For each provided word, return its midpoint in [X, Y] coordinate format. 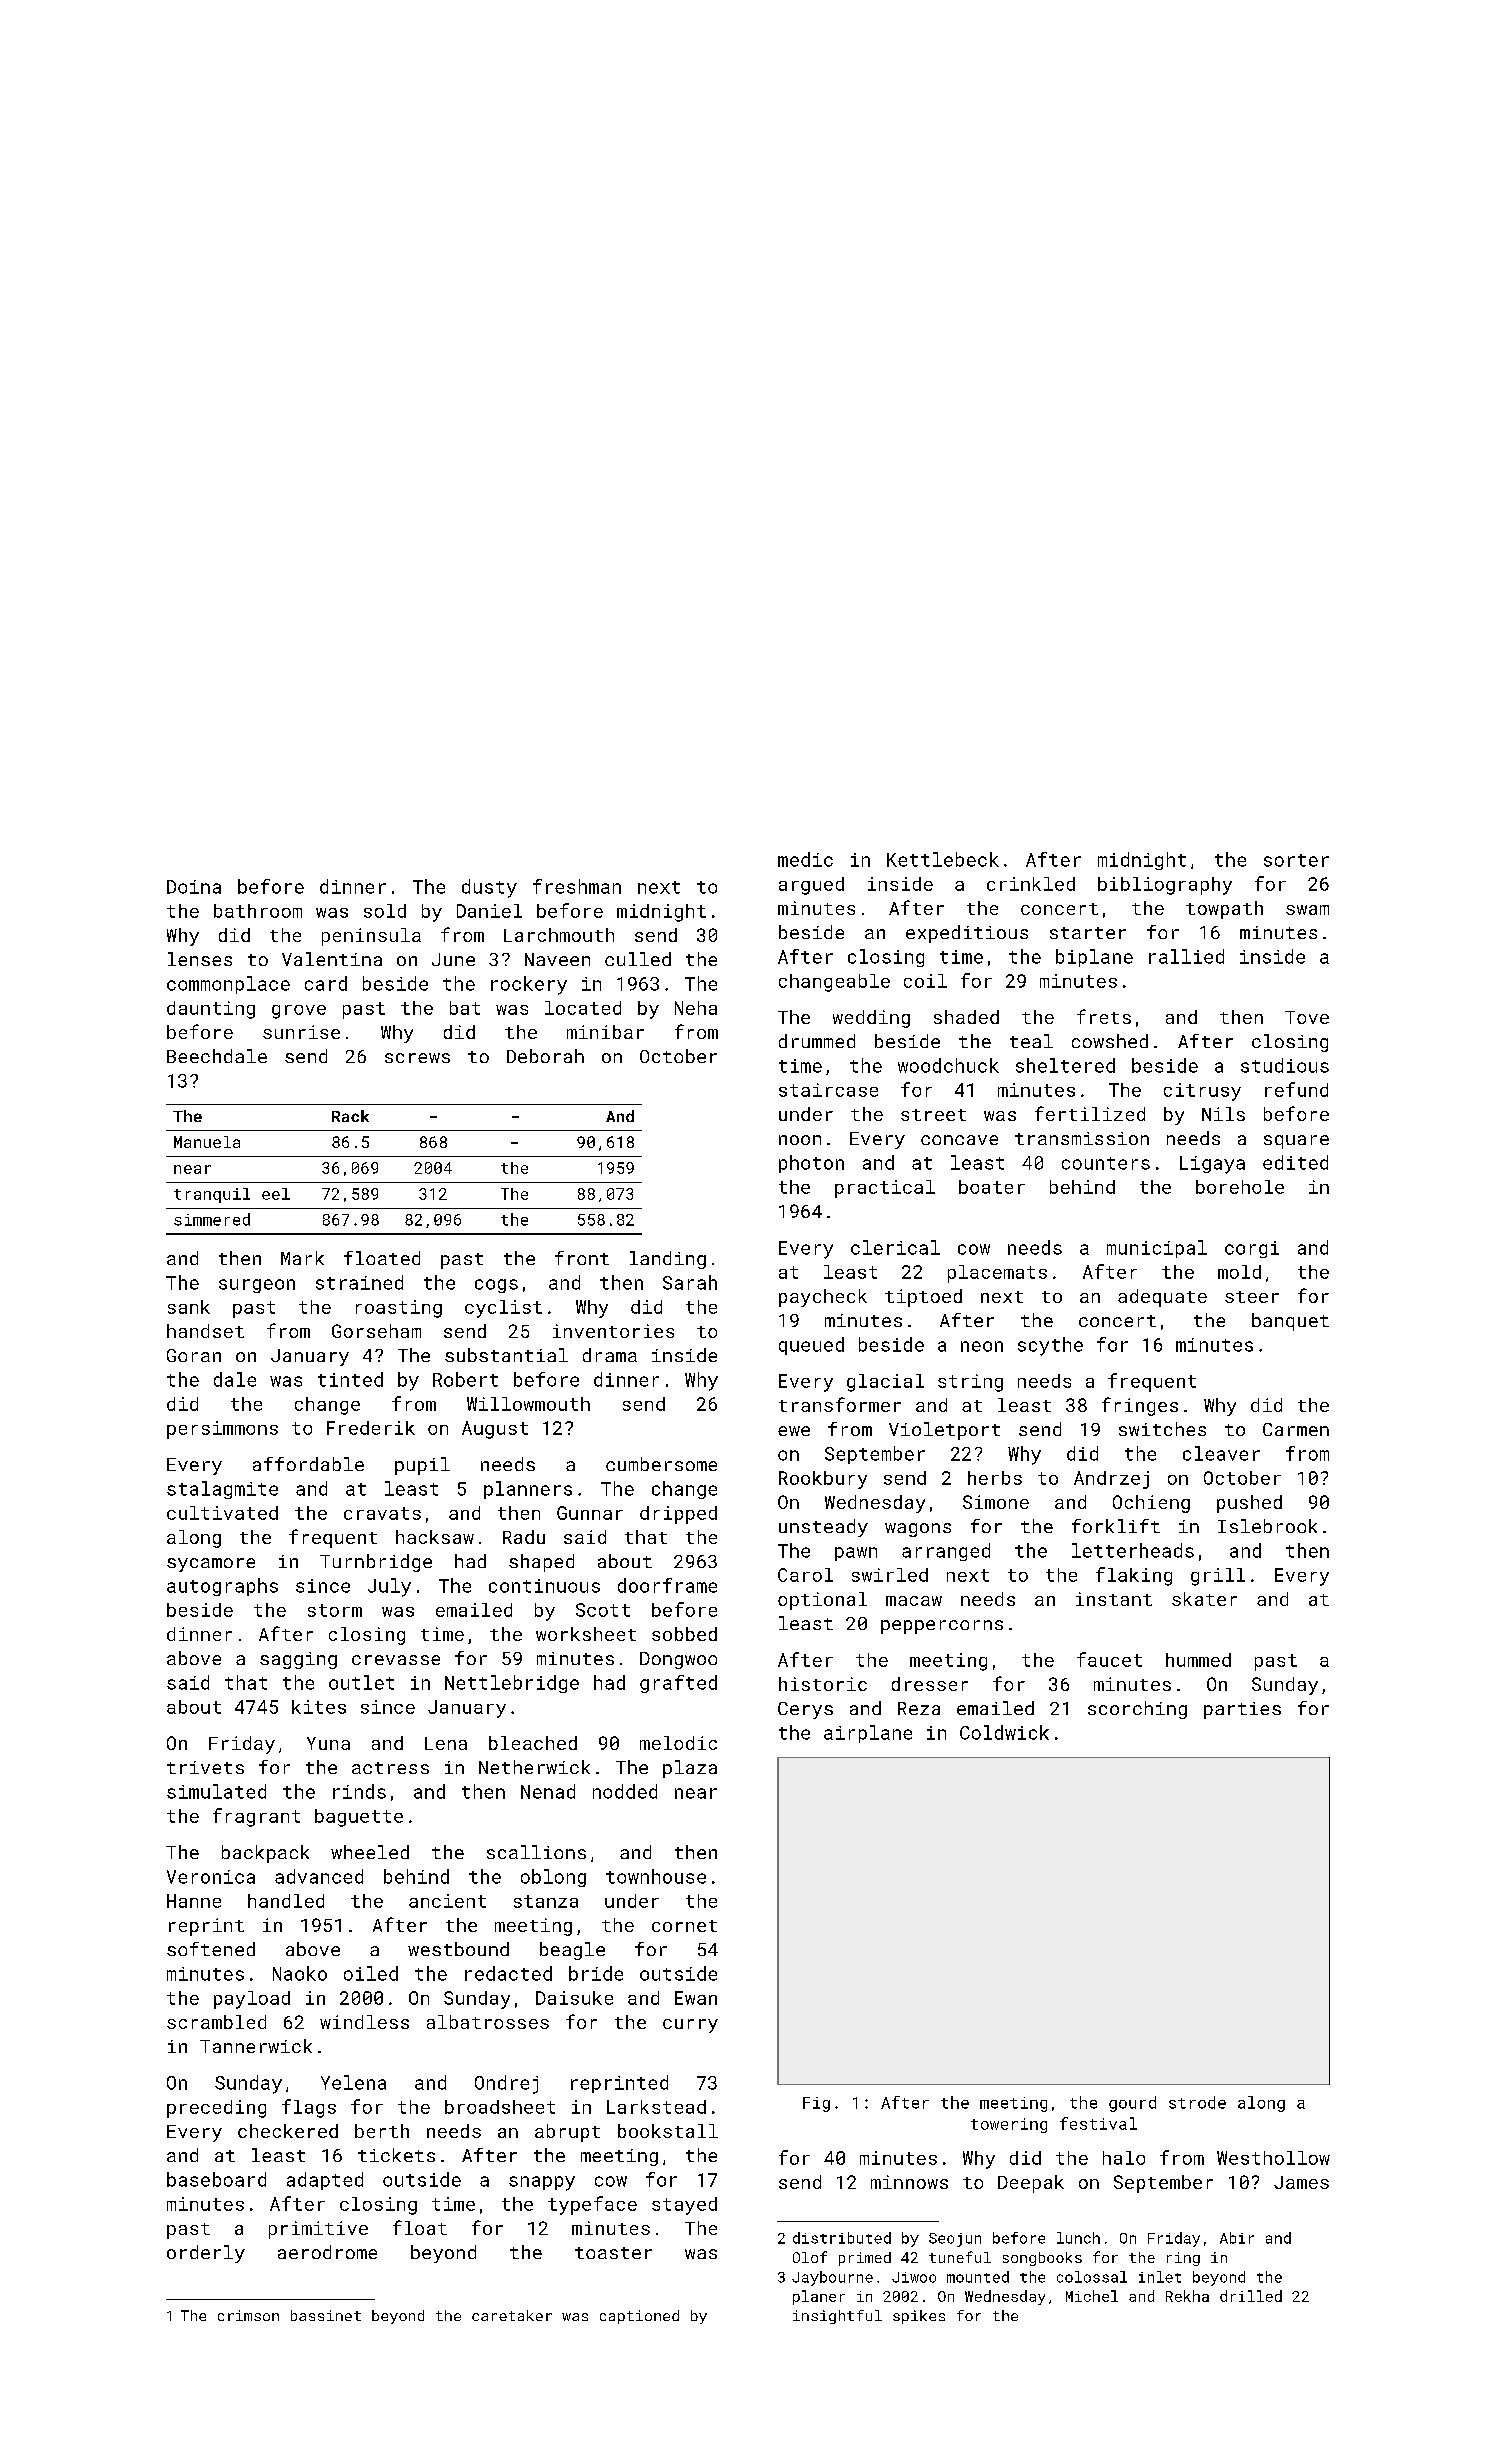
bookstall [668, 2131]
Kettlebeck [943, 859]
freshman [577, 886]
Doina [194, 887]
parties [1242, 1710]
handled [286, 1901]
